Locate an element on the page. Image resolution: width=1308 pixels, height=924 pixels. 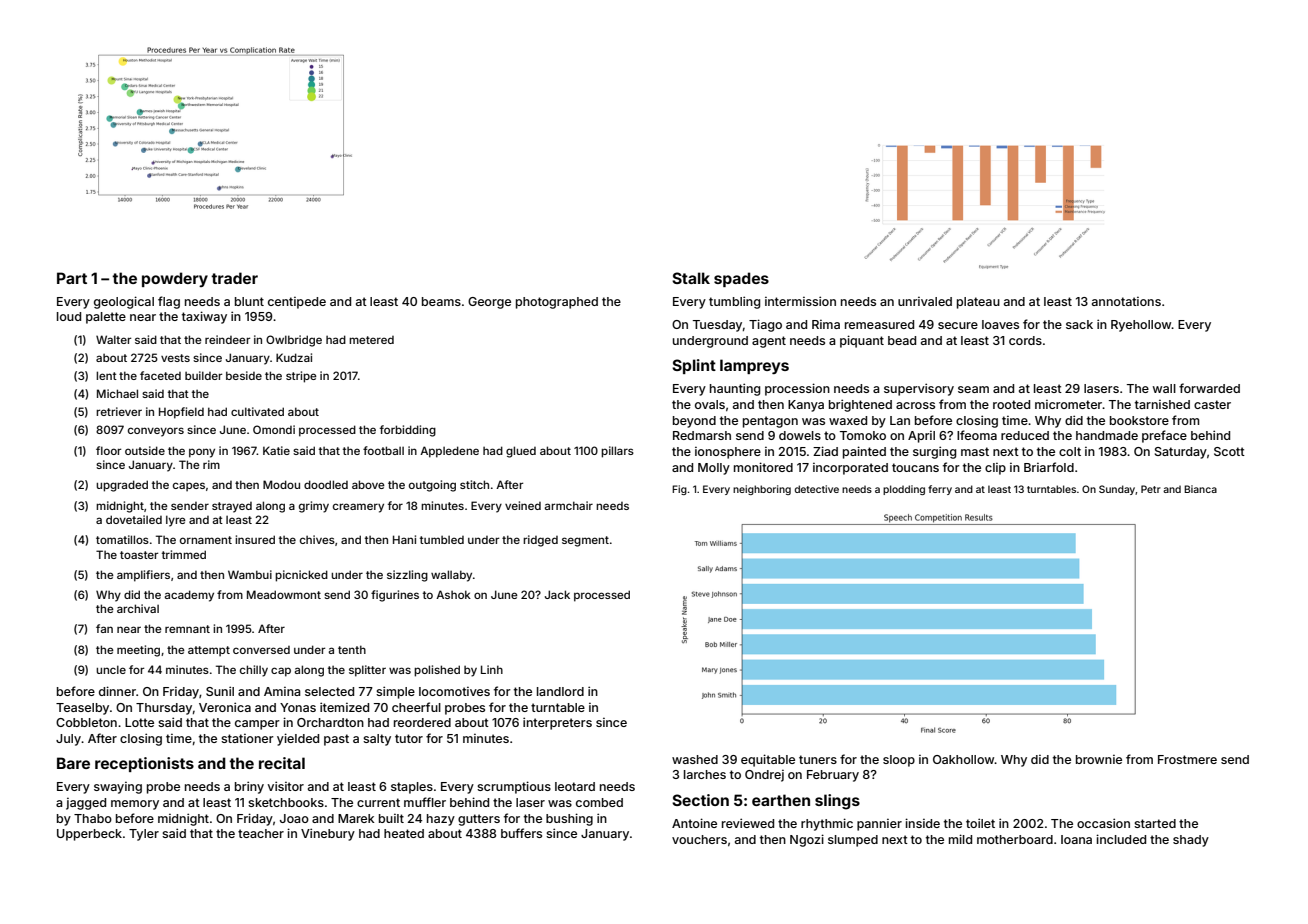
annotations is located at coordinates (1126, 301).
